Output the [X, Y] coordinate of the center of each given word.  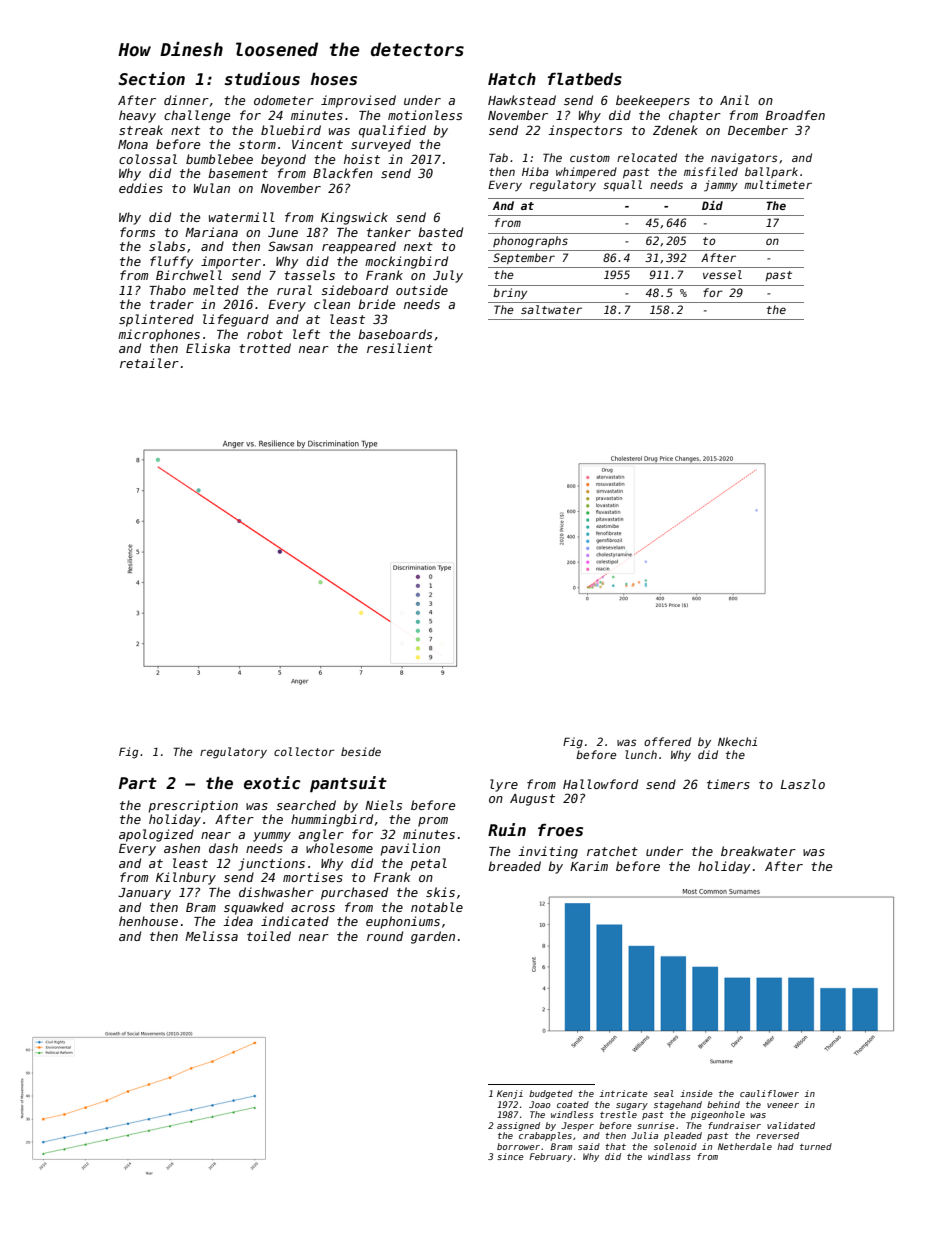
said [589, 1146]
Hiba [535, 171]
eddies [141, 188]
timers [728, 784]
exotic [272, 783]
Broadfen [795, 115]
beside [361, 751]
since [510, 1156]
